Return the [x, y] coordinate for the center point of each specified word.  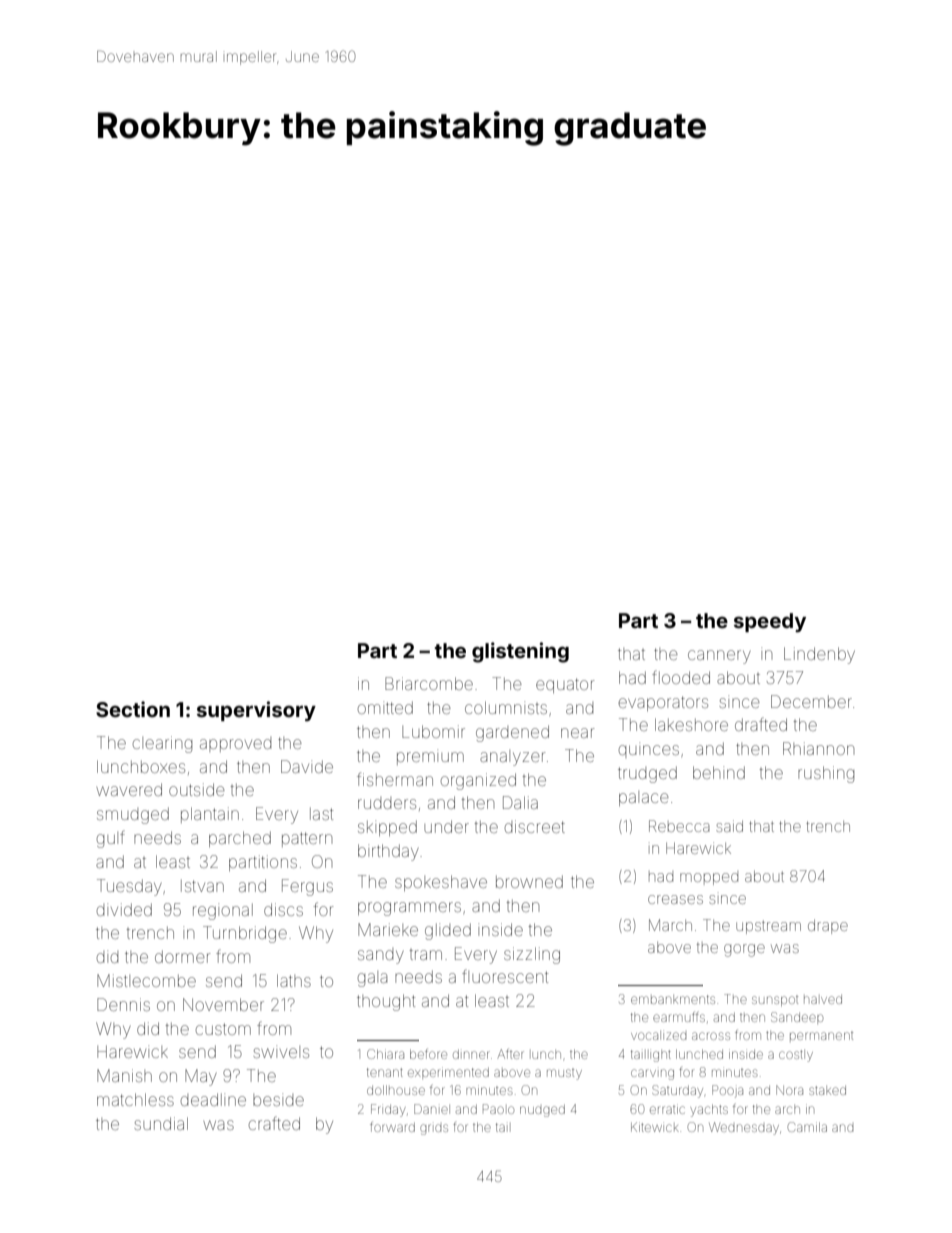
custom [223, 1029]
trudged [647, 774]
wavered [129, 789]
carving [652, 1074]
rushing [826, 774]
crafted [274, 1123]
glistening [520, 652]
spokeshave [441, 883]
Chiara [385, 1054]
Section [133, 709]
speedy [770, 622]
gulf [111, 839]
